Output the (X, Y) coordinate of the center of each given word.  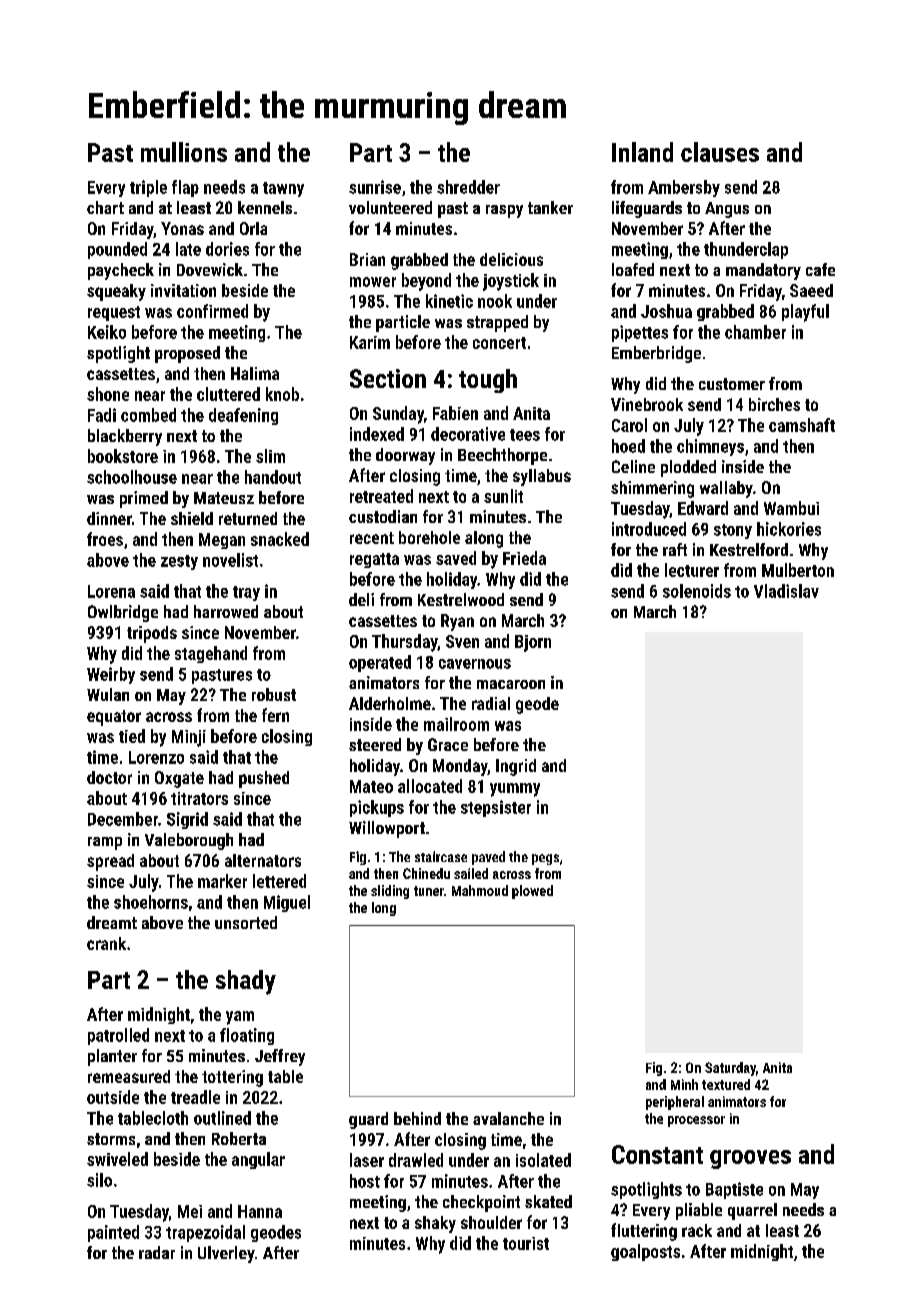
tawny (283, 189)
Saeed (811, 290)
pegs (545, 859)
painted (113, 1233)
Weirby (111, 675)
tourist (526, 1243)
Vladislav (786, 591)
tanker (550, 207)
